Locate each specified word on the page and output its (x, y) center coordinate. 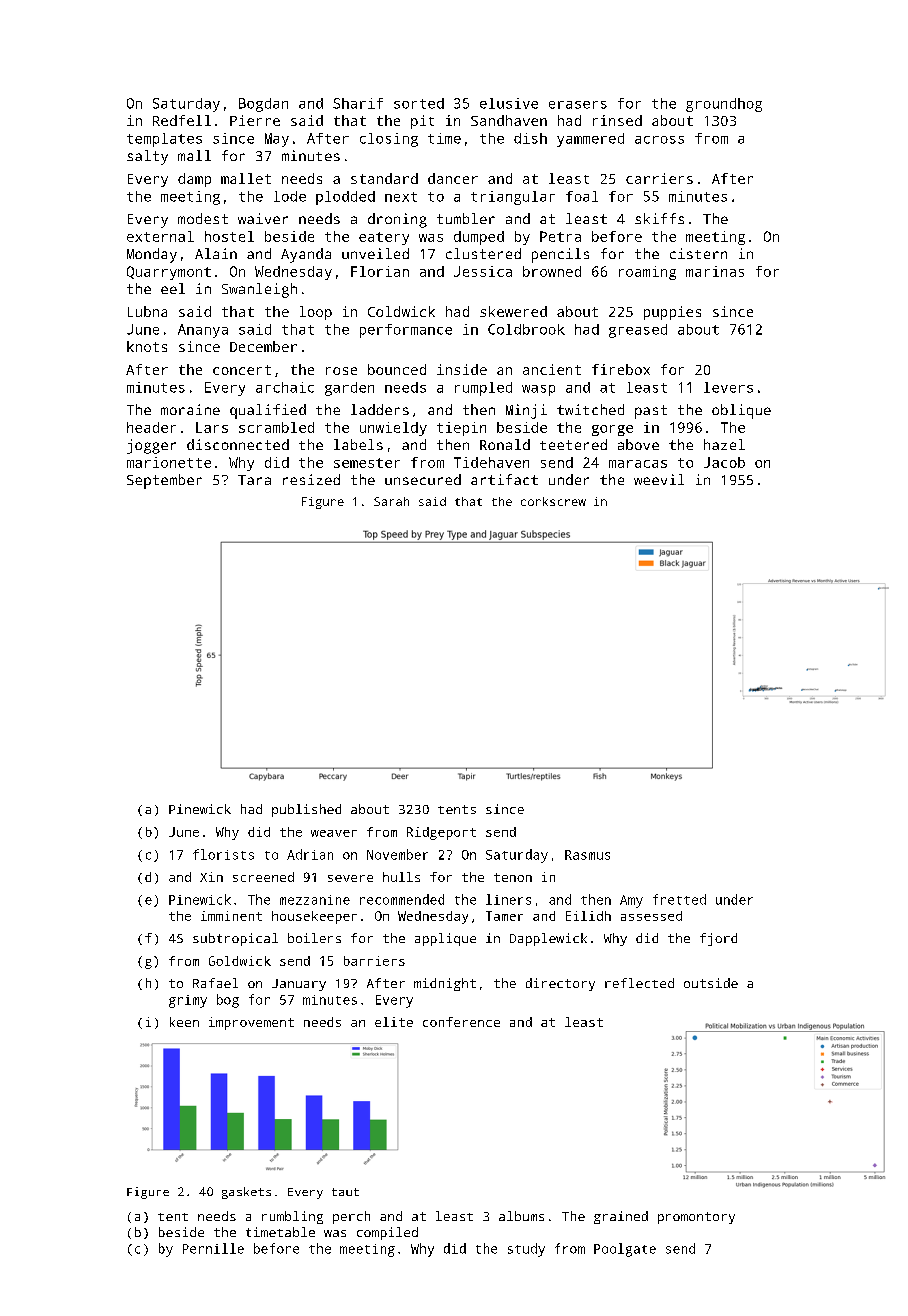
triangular (513, 198)
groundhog (724, 105)
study (526, 1250)
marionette (169, 462)
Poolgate (625, 1250)
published (306, 810)
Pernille (213, 1248)
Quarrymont (169, 273)
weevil (659, 479)
